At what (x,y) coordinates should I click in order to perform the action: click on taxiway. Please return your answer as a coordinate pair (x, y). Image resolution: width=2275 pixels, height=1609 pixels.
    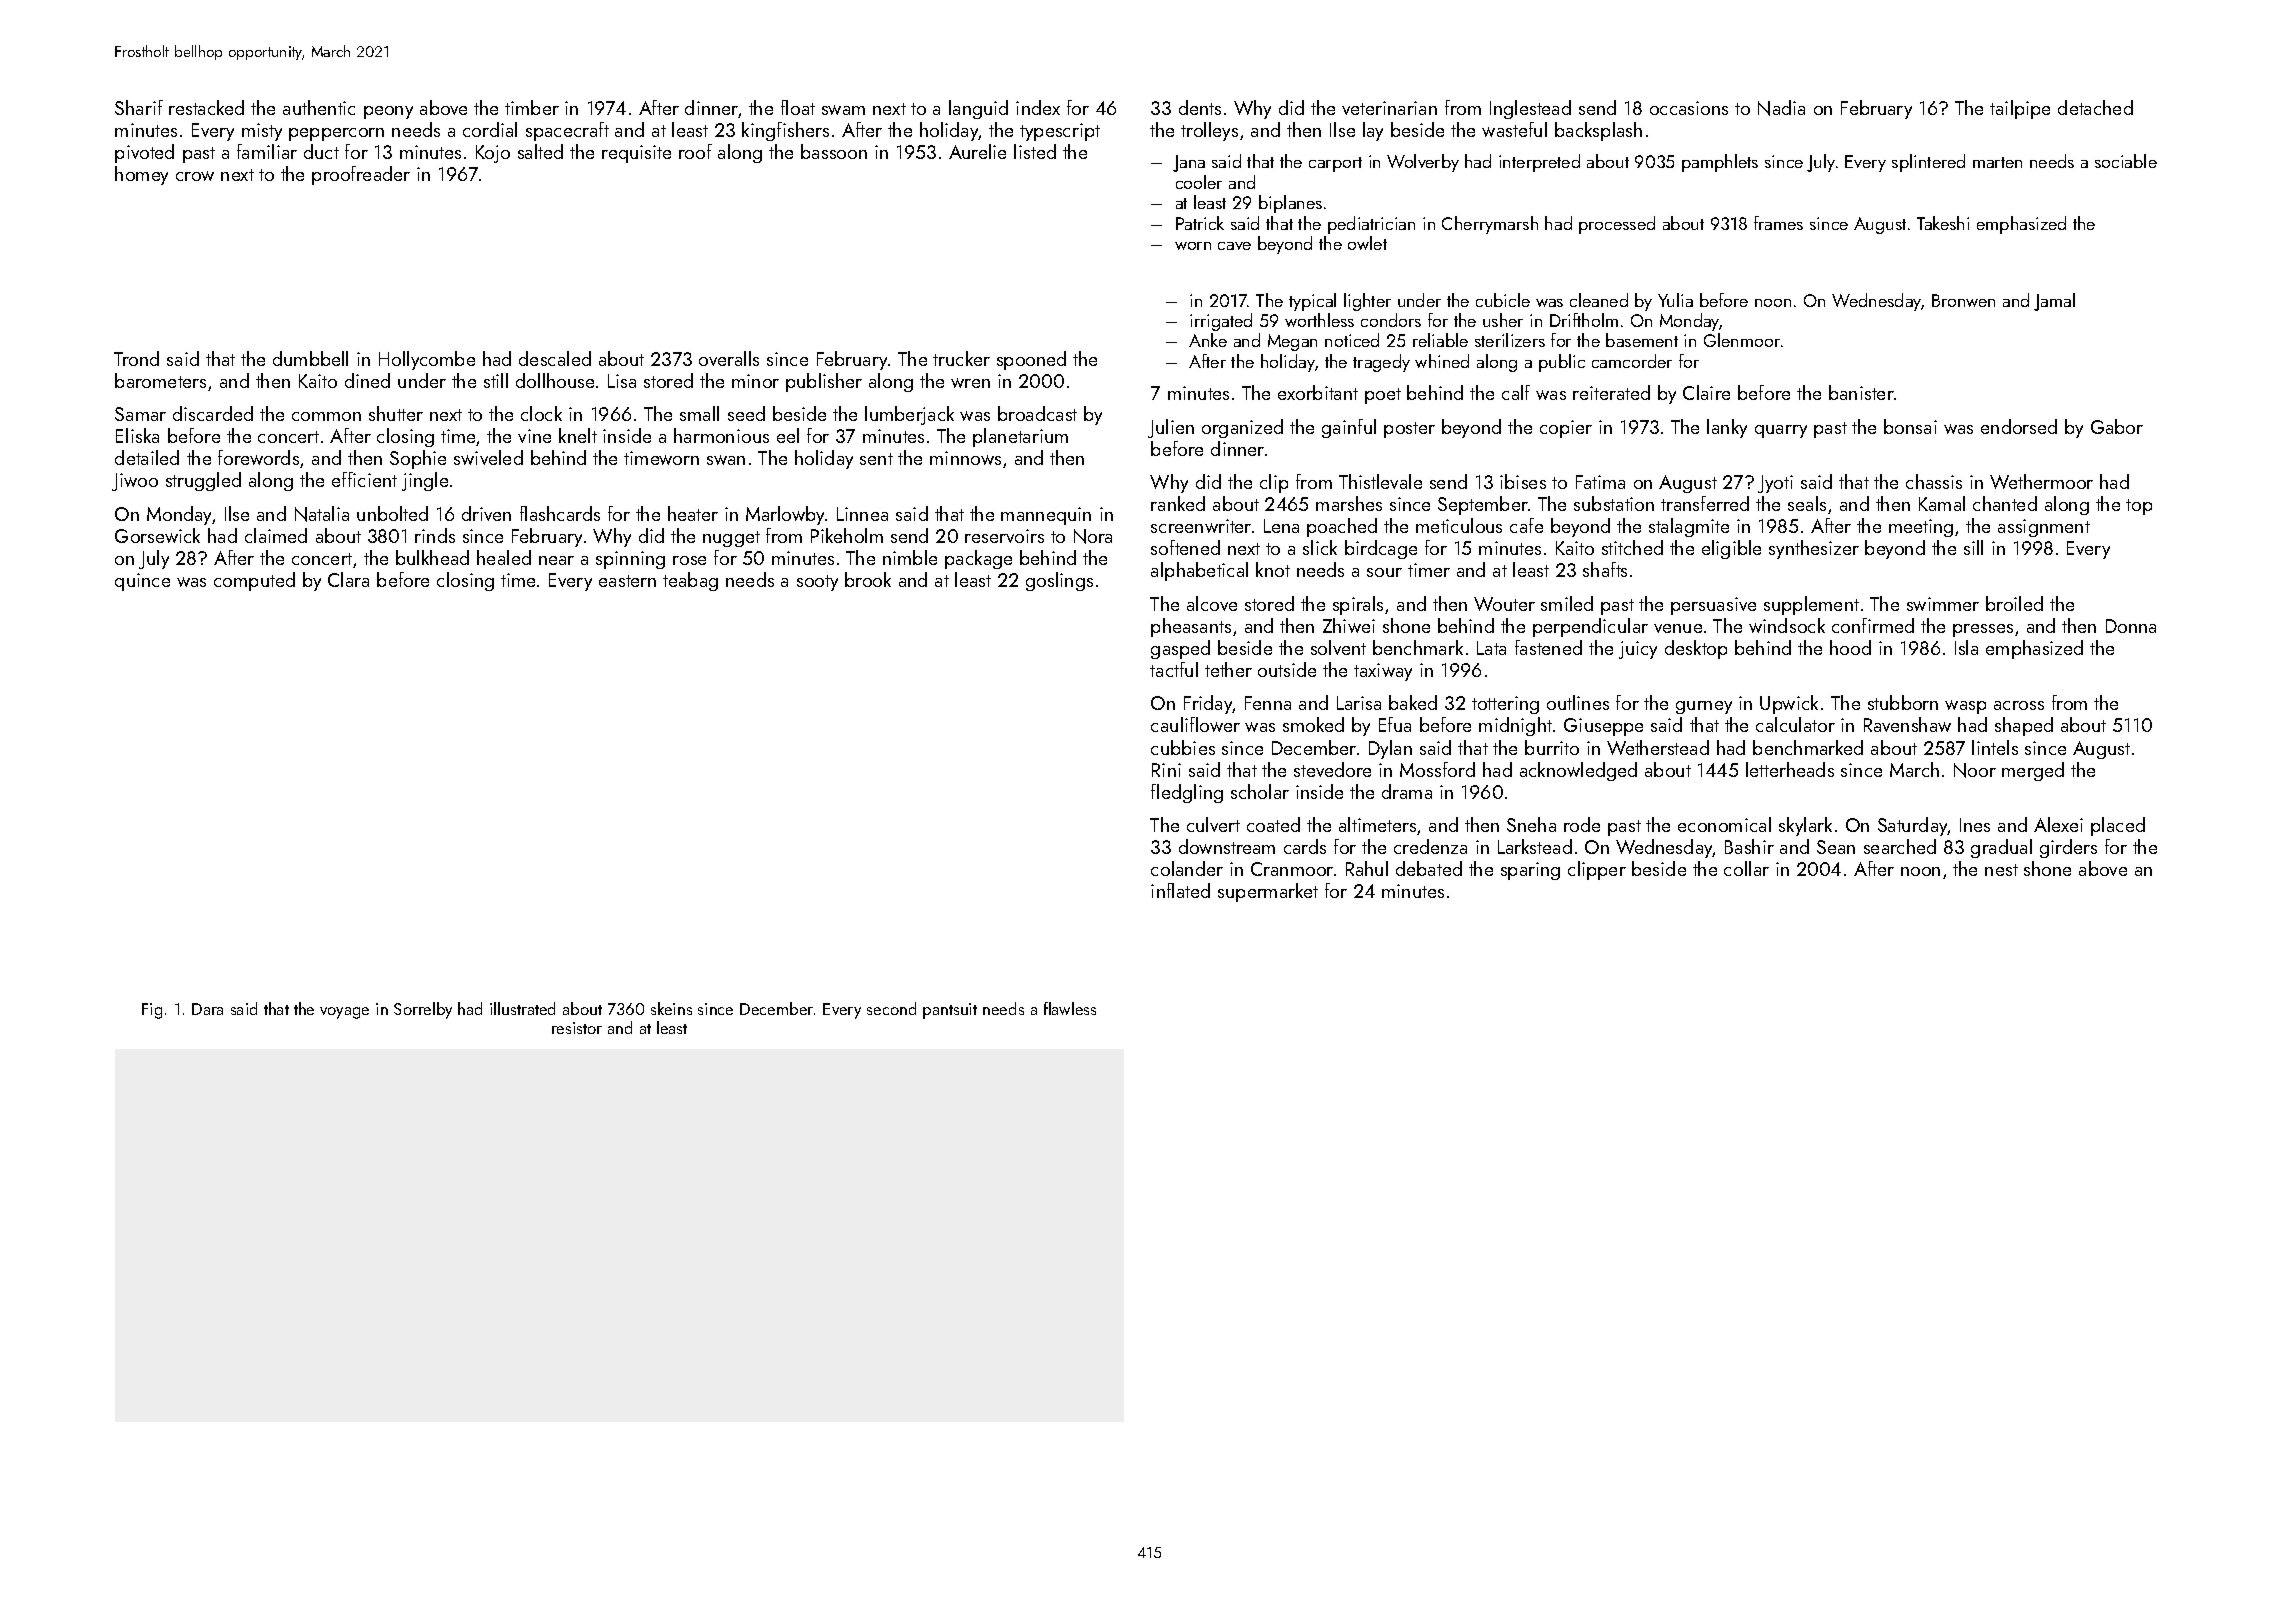
    Looking at the image, I should click on (1383, 672).
